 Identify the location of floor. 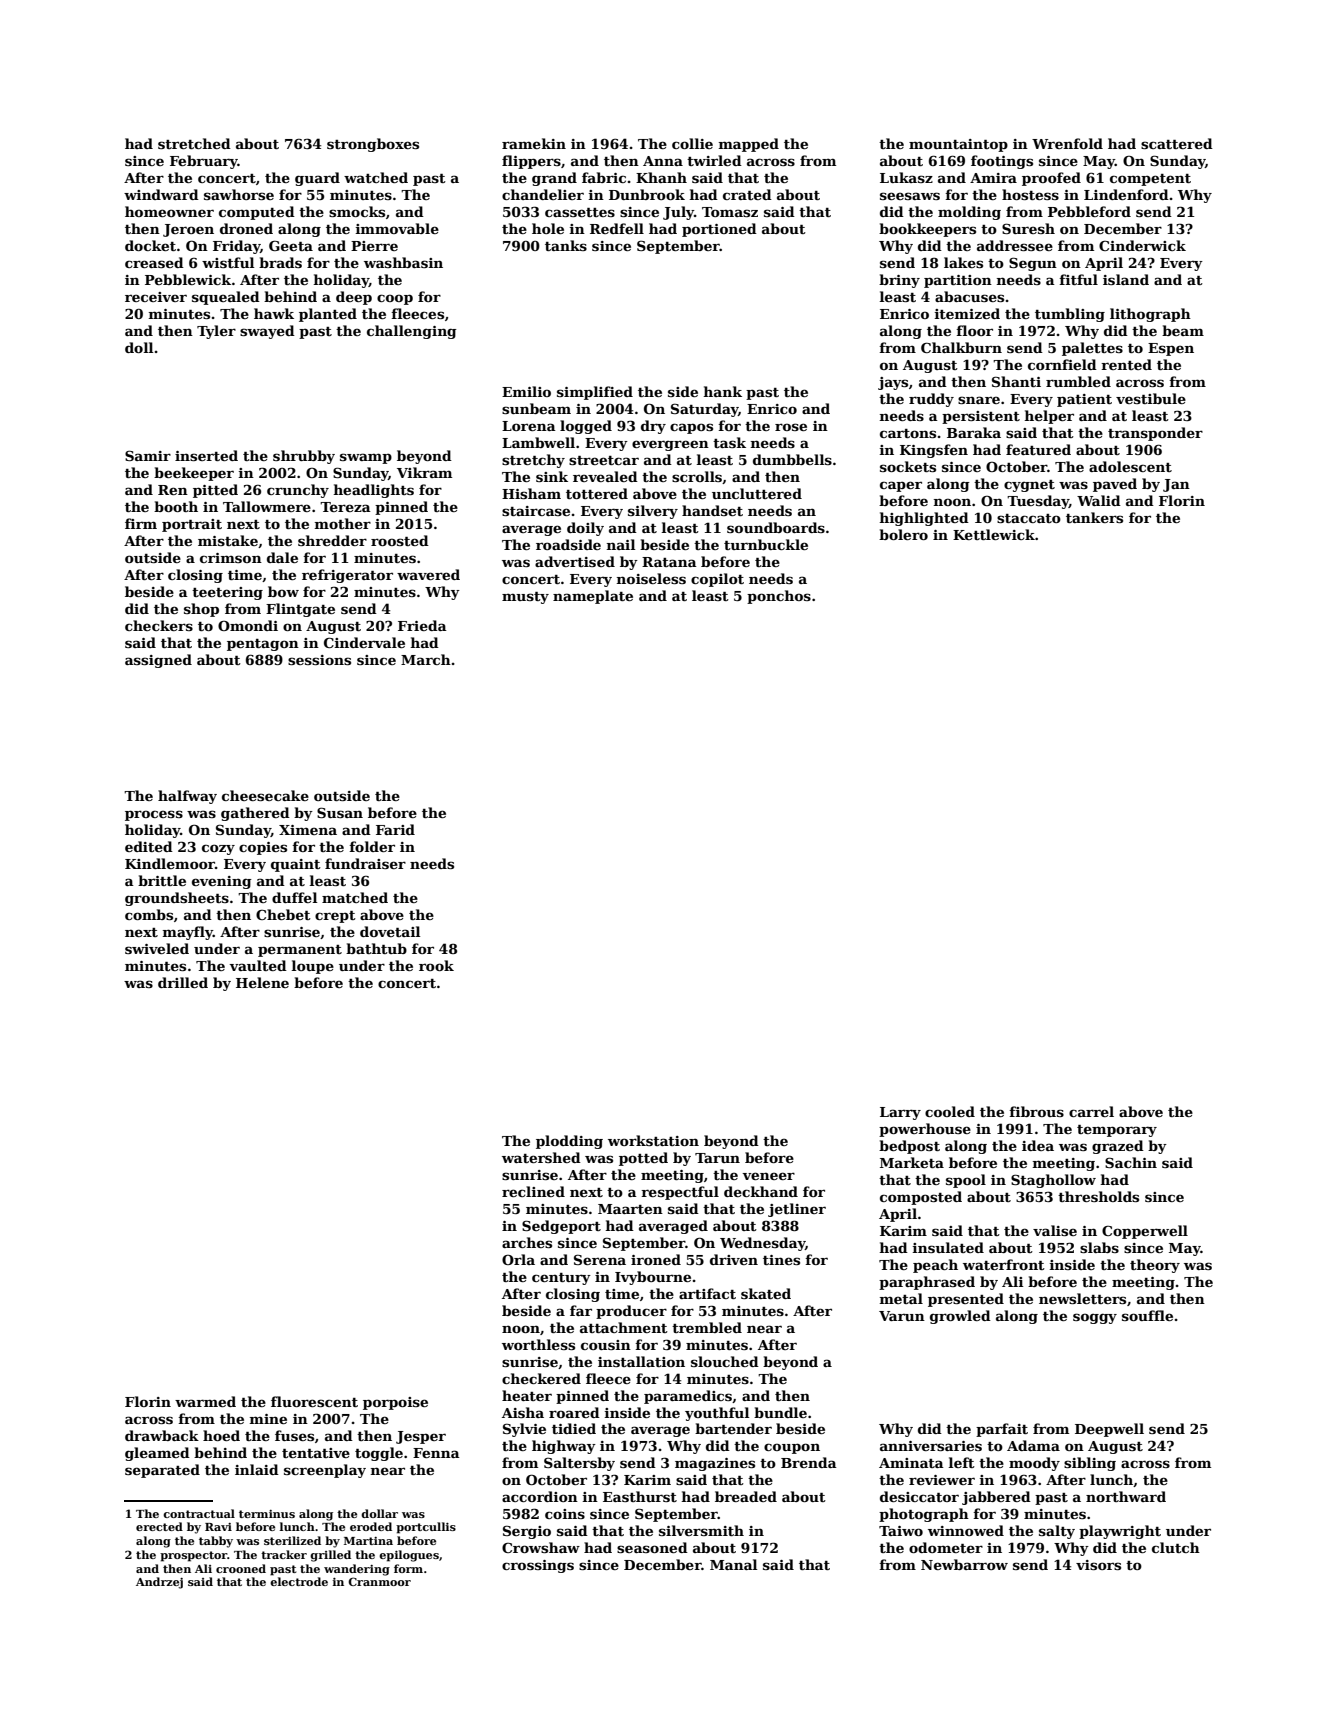
(974, 330).
